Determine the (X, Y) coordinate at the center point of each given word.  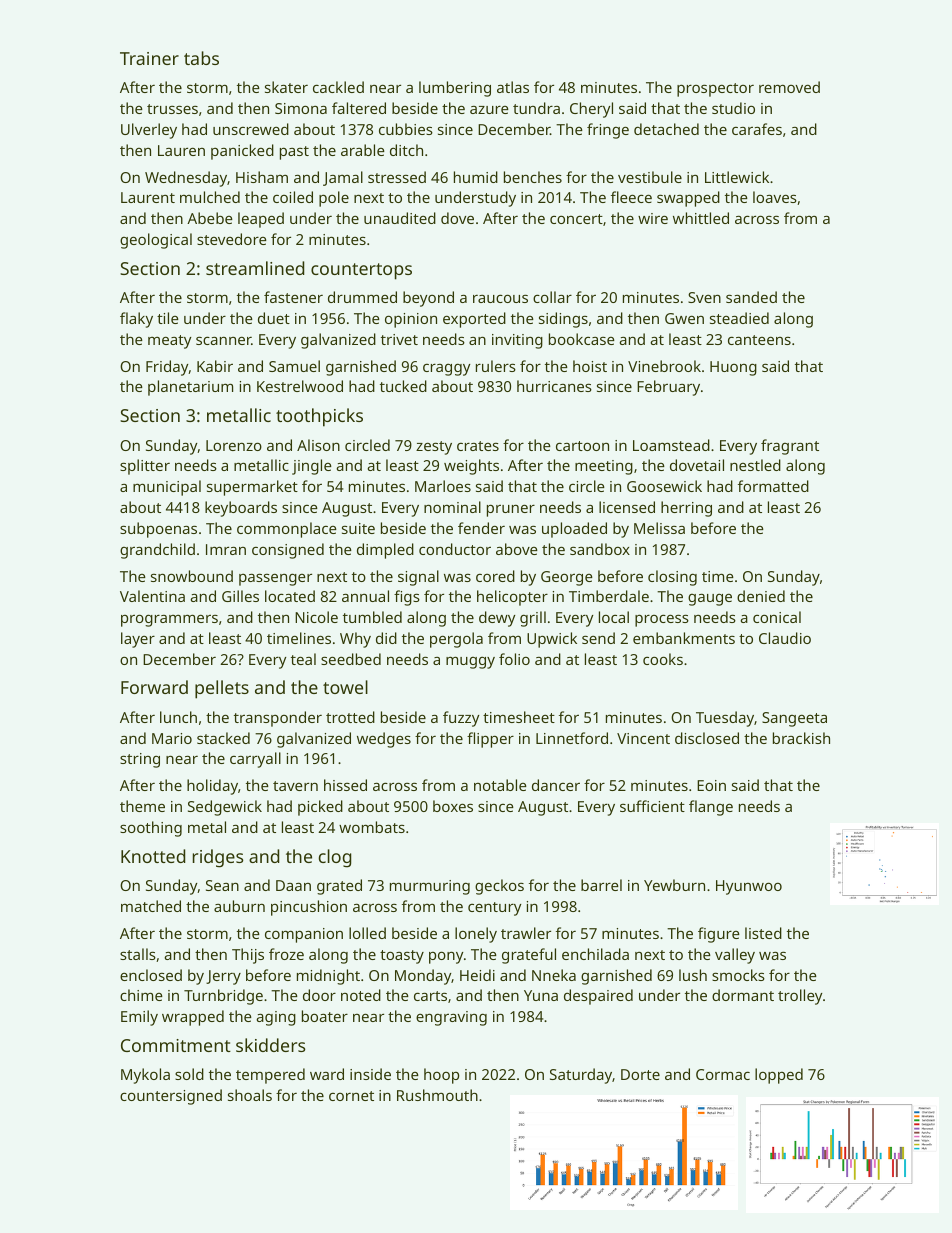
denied (761, 596)
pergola (456, 640)
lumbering (455, 89)
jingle (312, 467)
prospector (715, 90)
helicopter (512, 598)
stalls (138, 954)
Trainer (149, 58)
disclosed (707, 738)
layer (138, 640)
